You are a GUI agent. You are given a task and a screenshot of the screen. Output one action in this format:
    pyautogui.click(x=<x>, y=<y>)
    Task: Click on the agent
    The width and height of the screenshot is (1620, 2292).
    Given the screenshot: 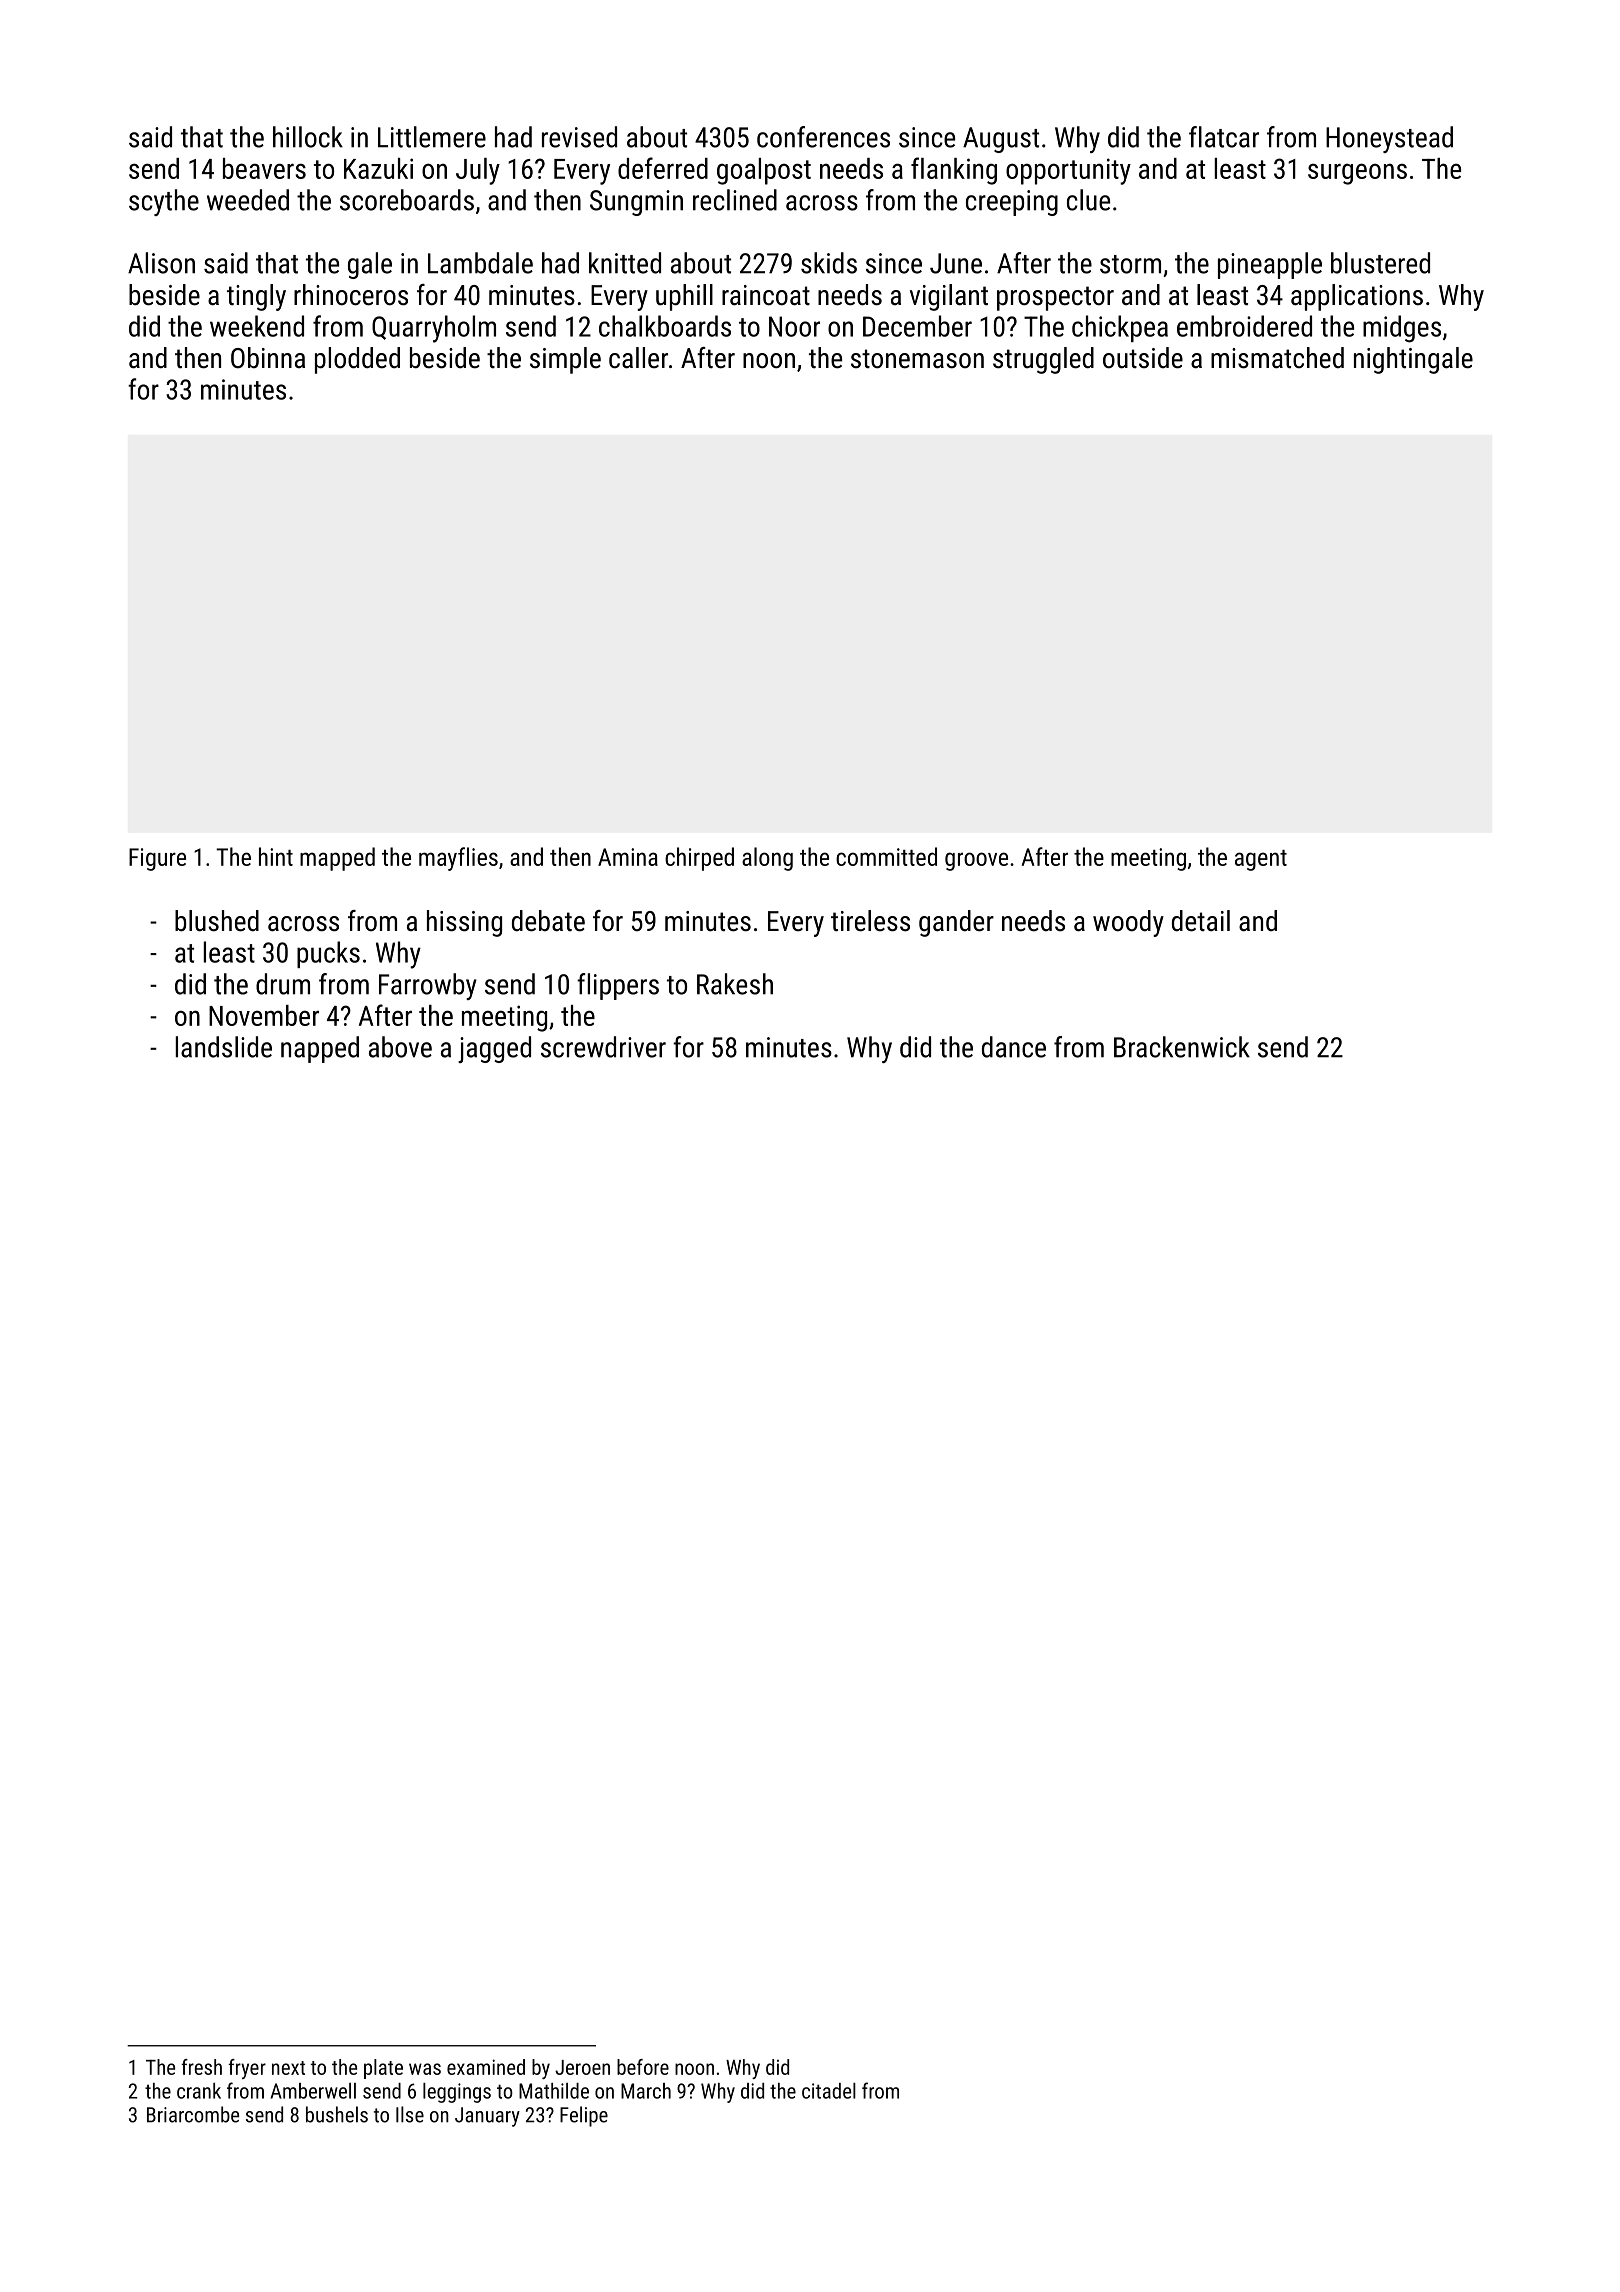 What is the action you would take?
    pyautogui.click(x=1261, y=860)
